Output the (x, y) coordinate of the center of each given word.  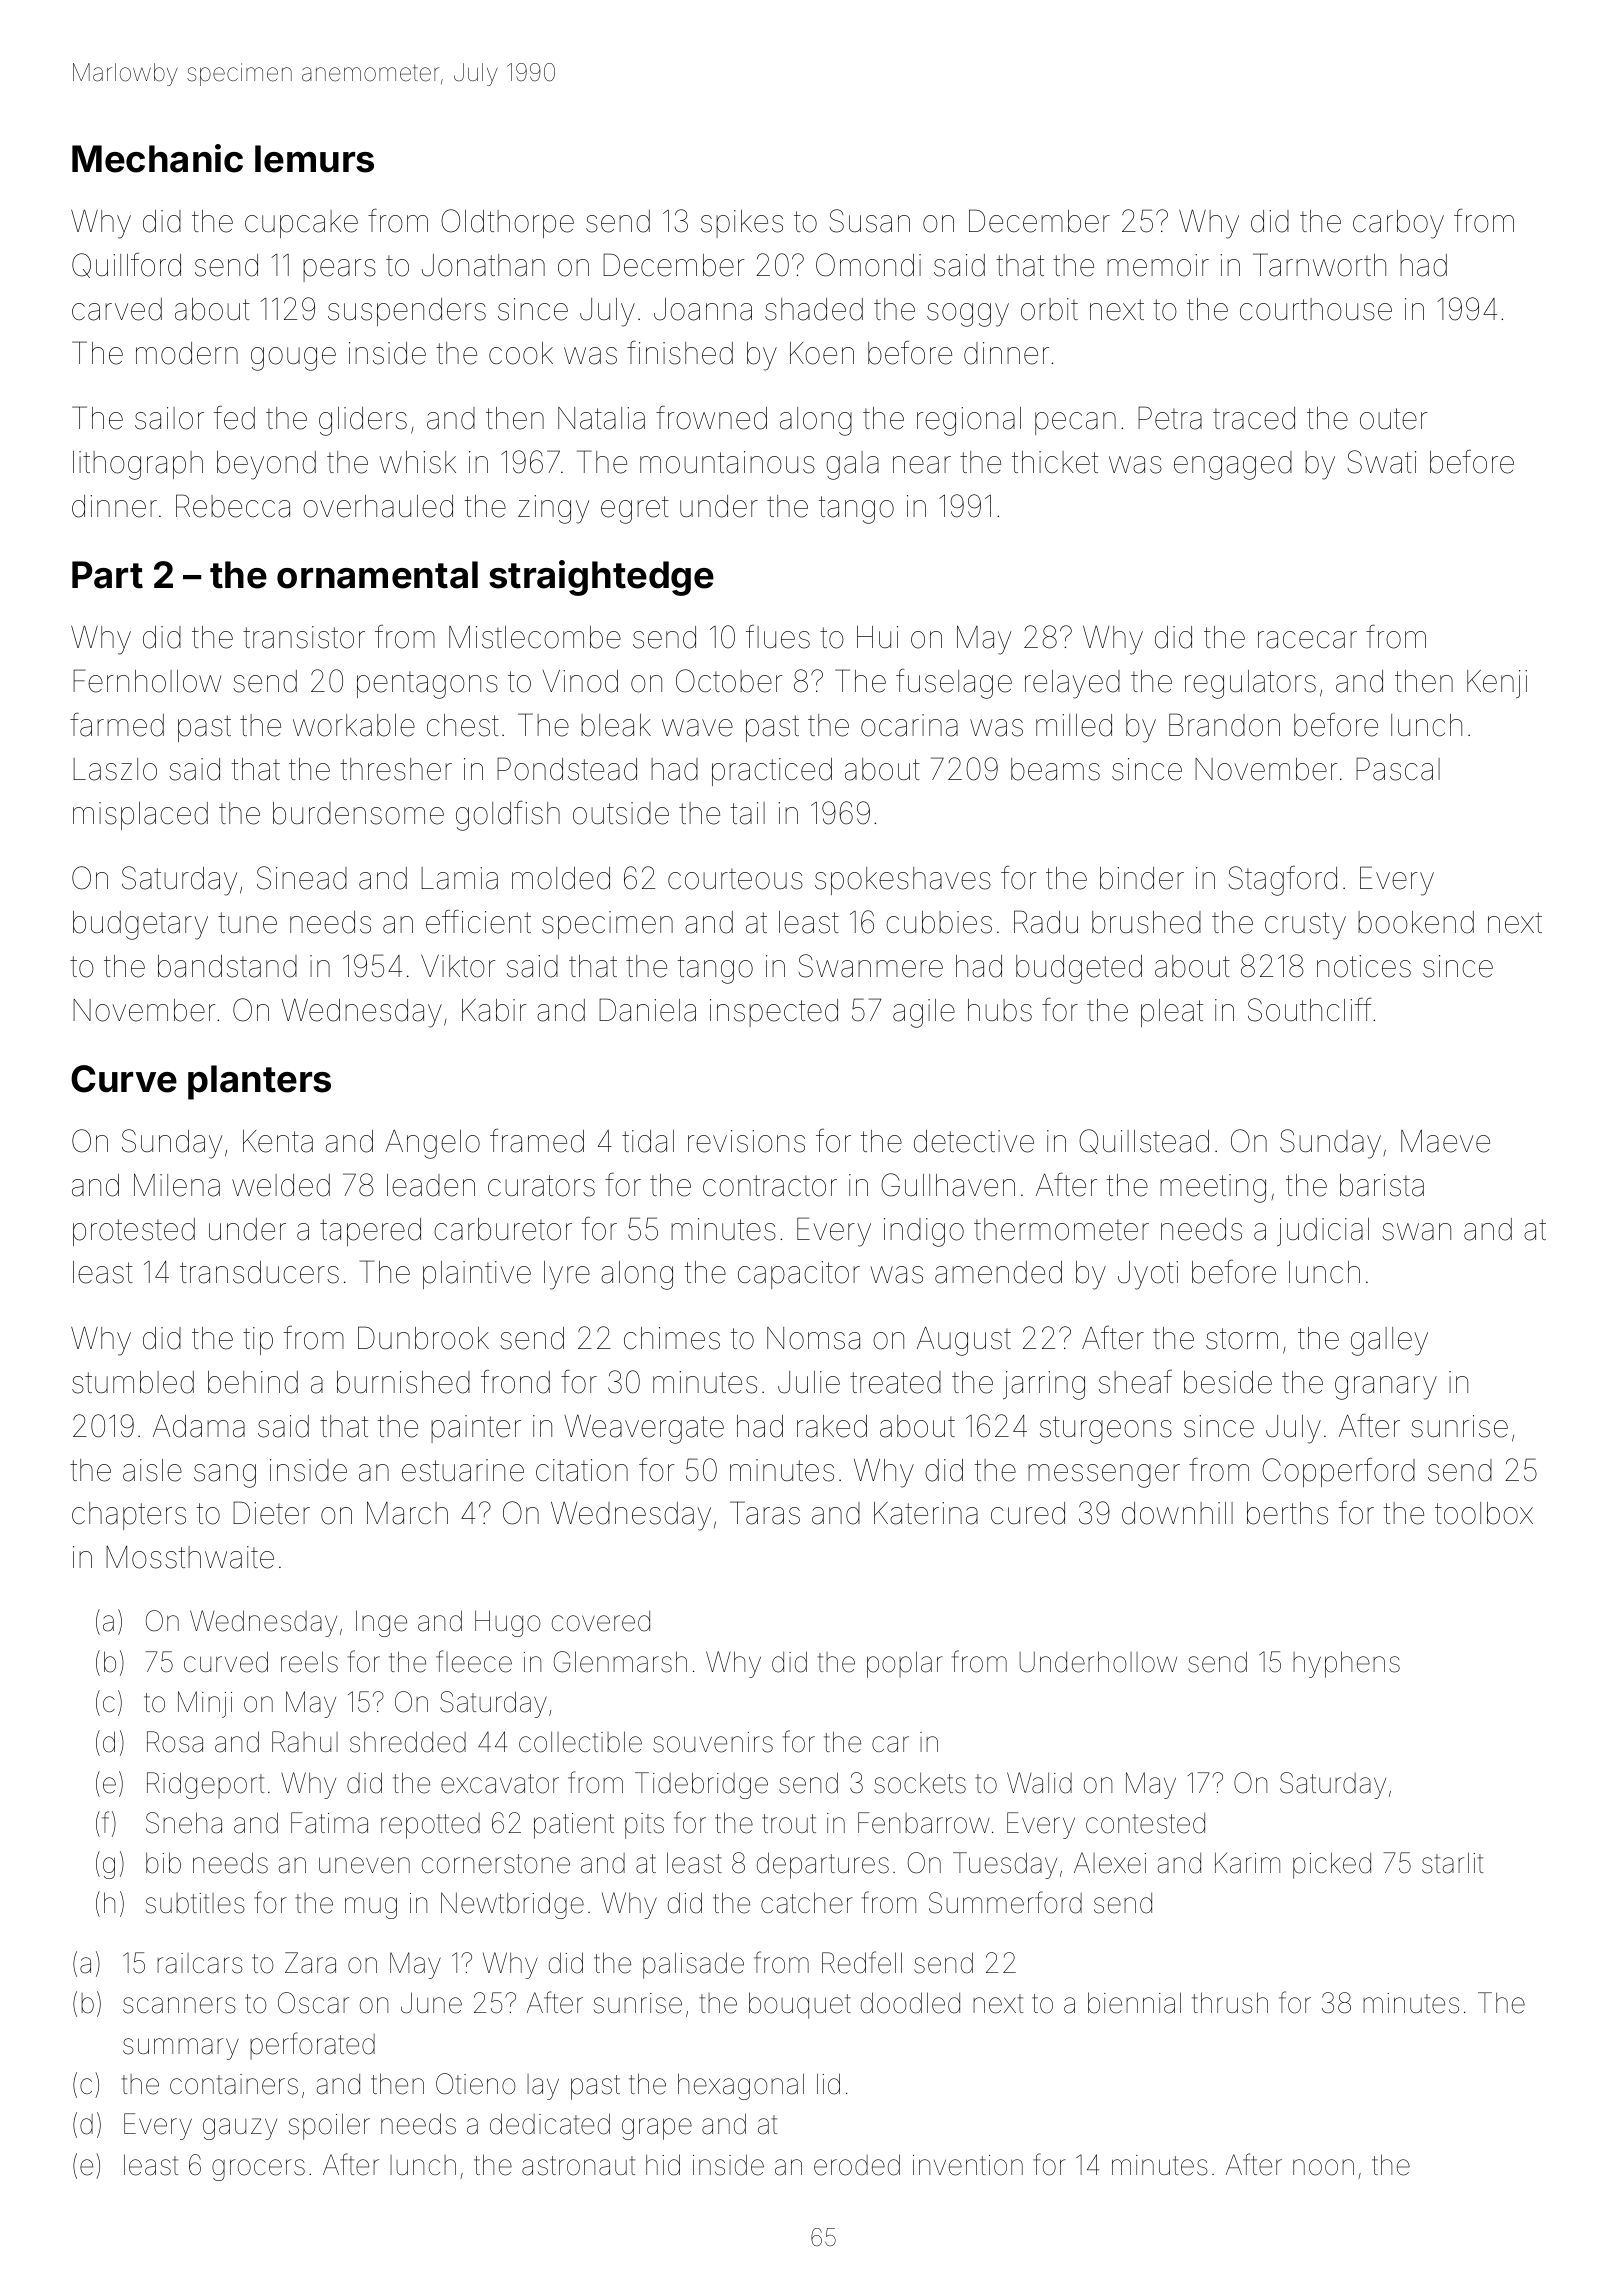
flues (778, 636)
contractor (770, 1186)
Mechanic (157, 158)
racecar (1307, 640)
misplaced (140, 816)
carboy (1398, 224)
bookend (1416, 922)
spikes (742, 224)
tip (258, 1341)
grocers (258, 2170)
